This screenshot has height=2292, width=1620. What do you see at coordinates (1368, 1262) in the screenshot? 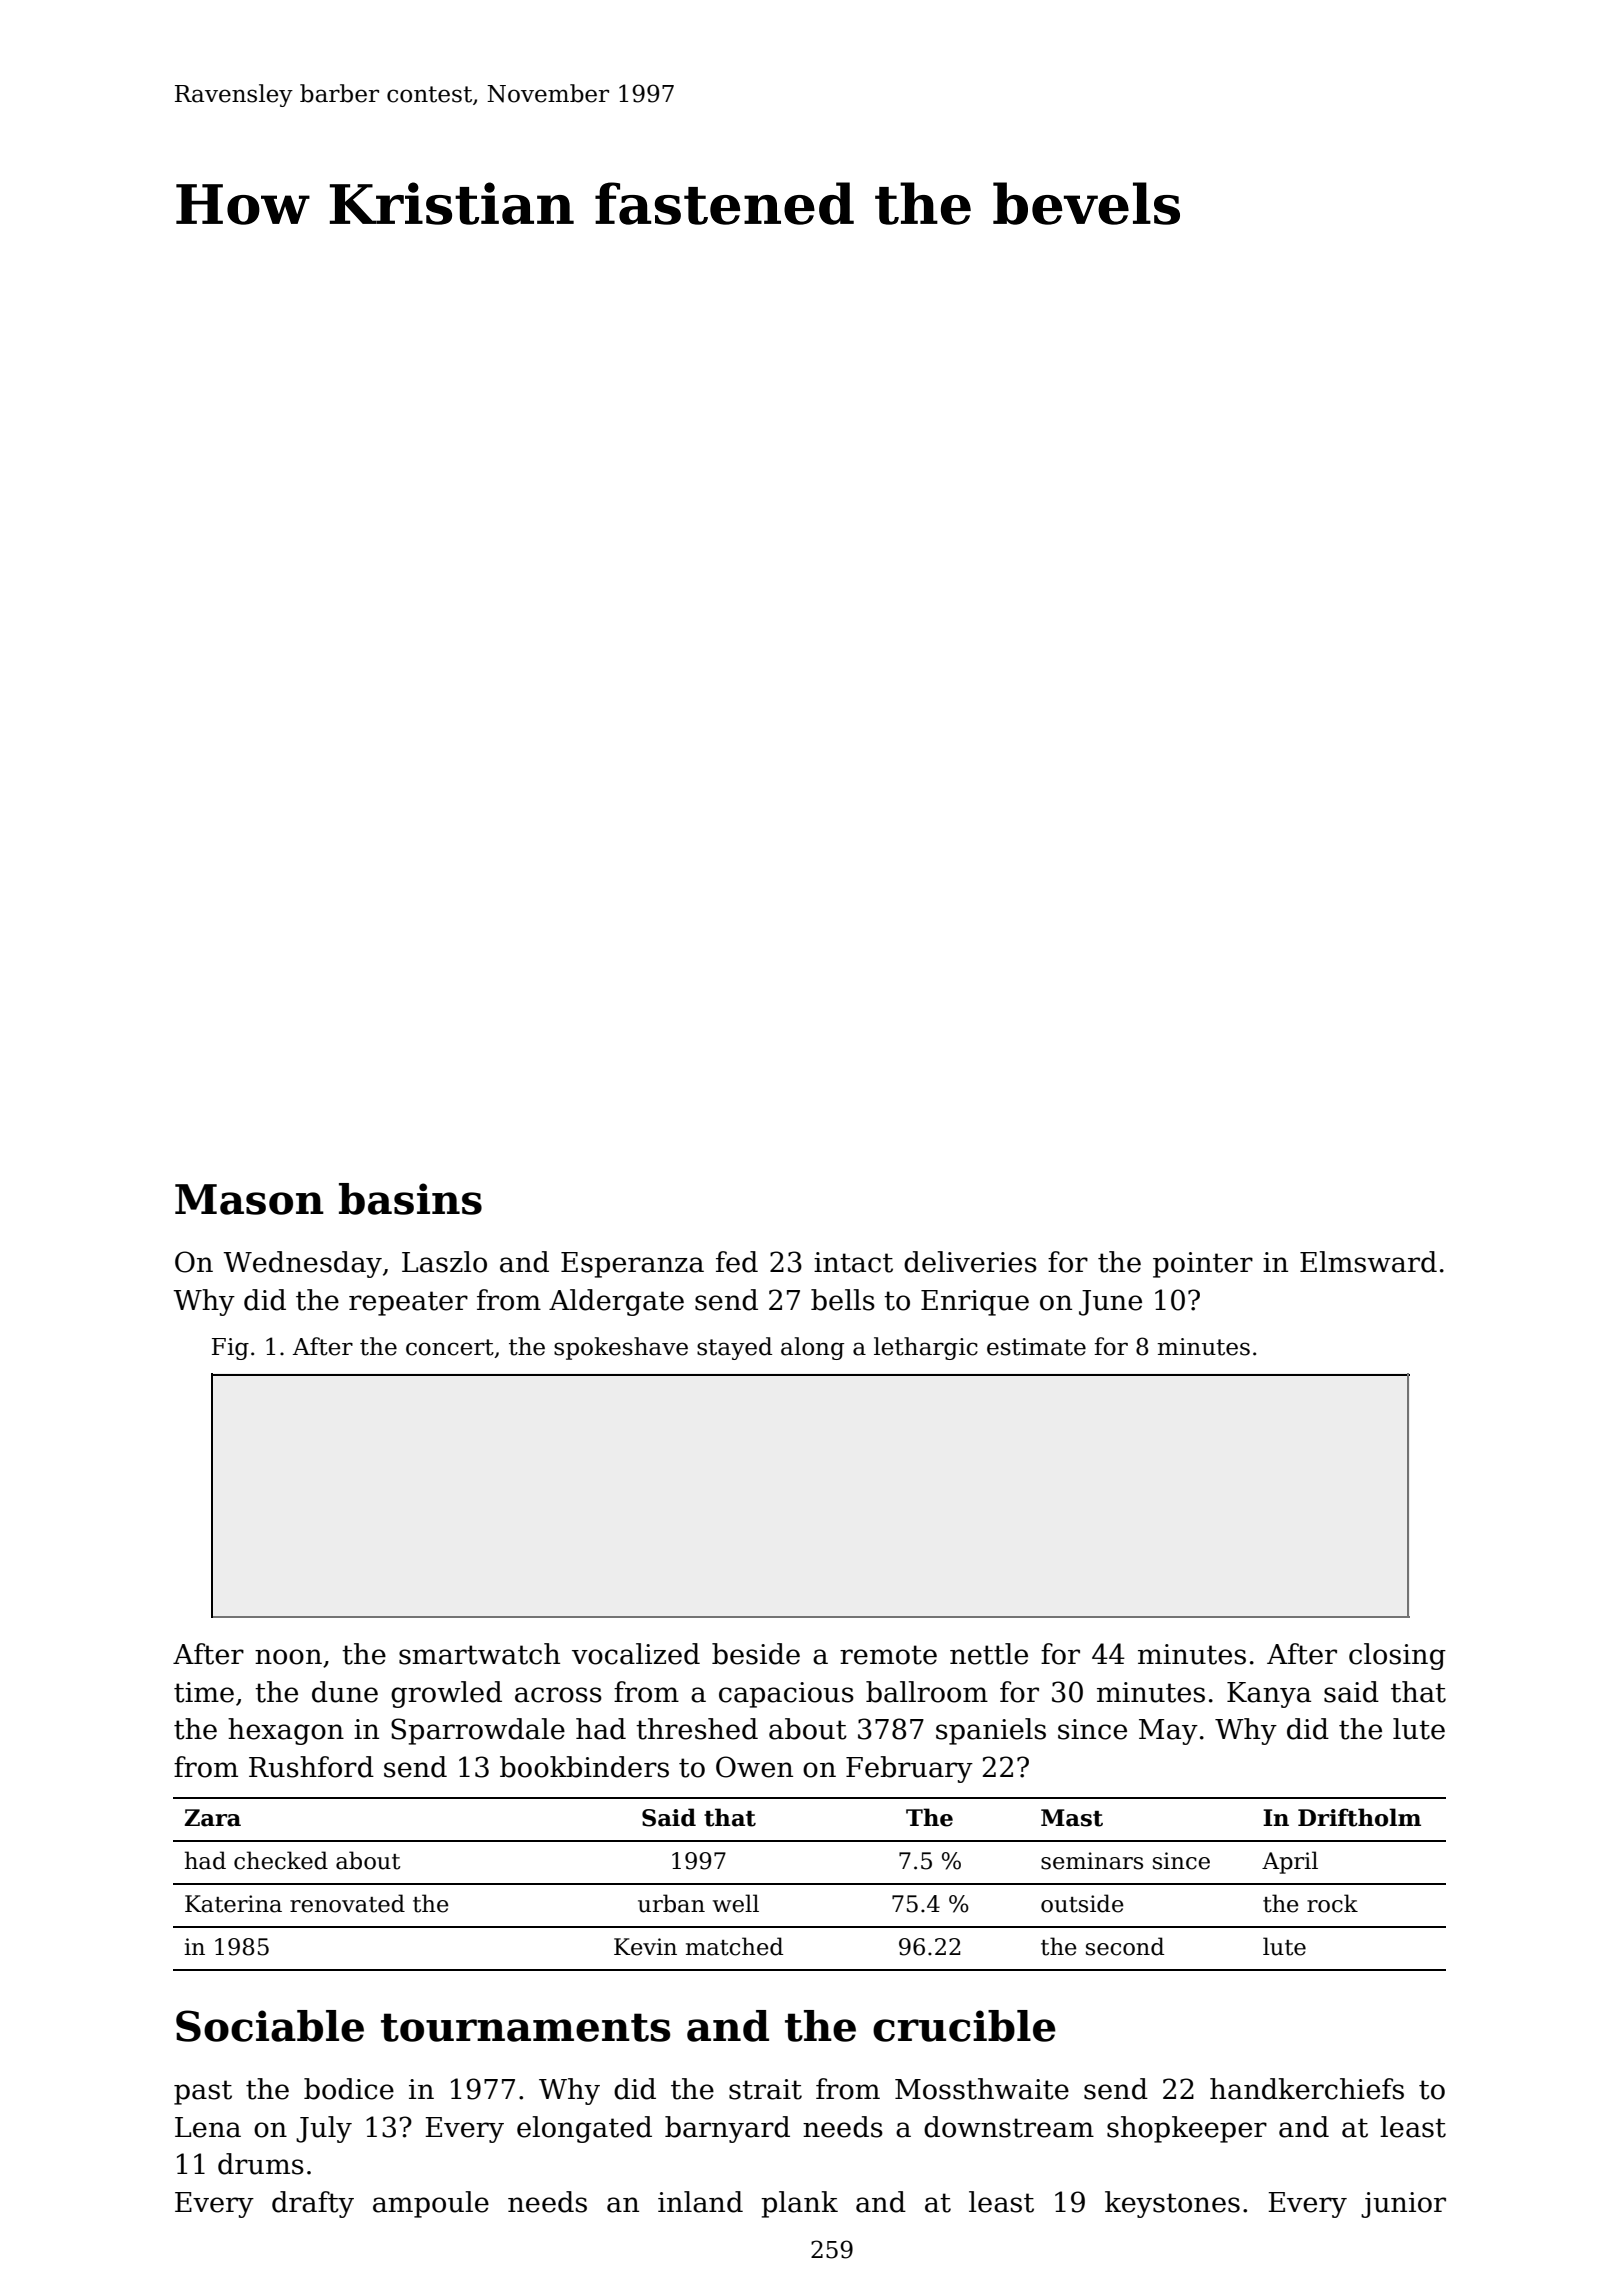
I see `Elmsward` at bounding box center [1368, 1262].
